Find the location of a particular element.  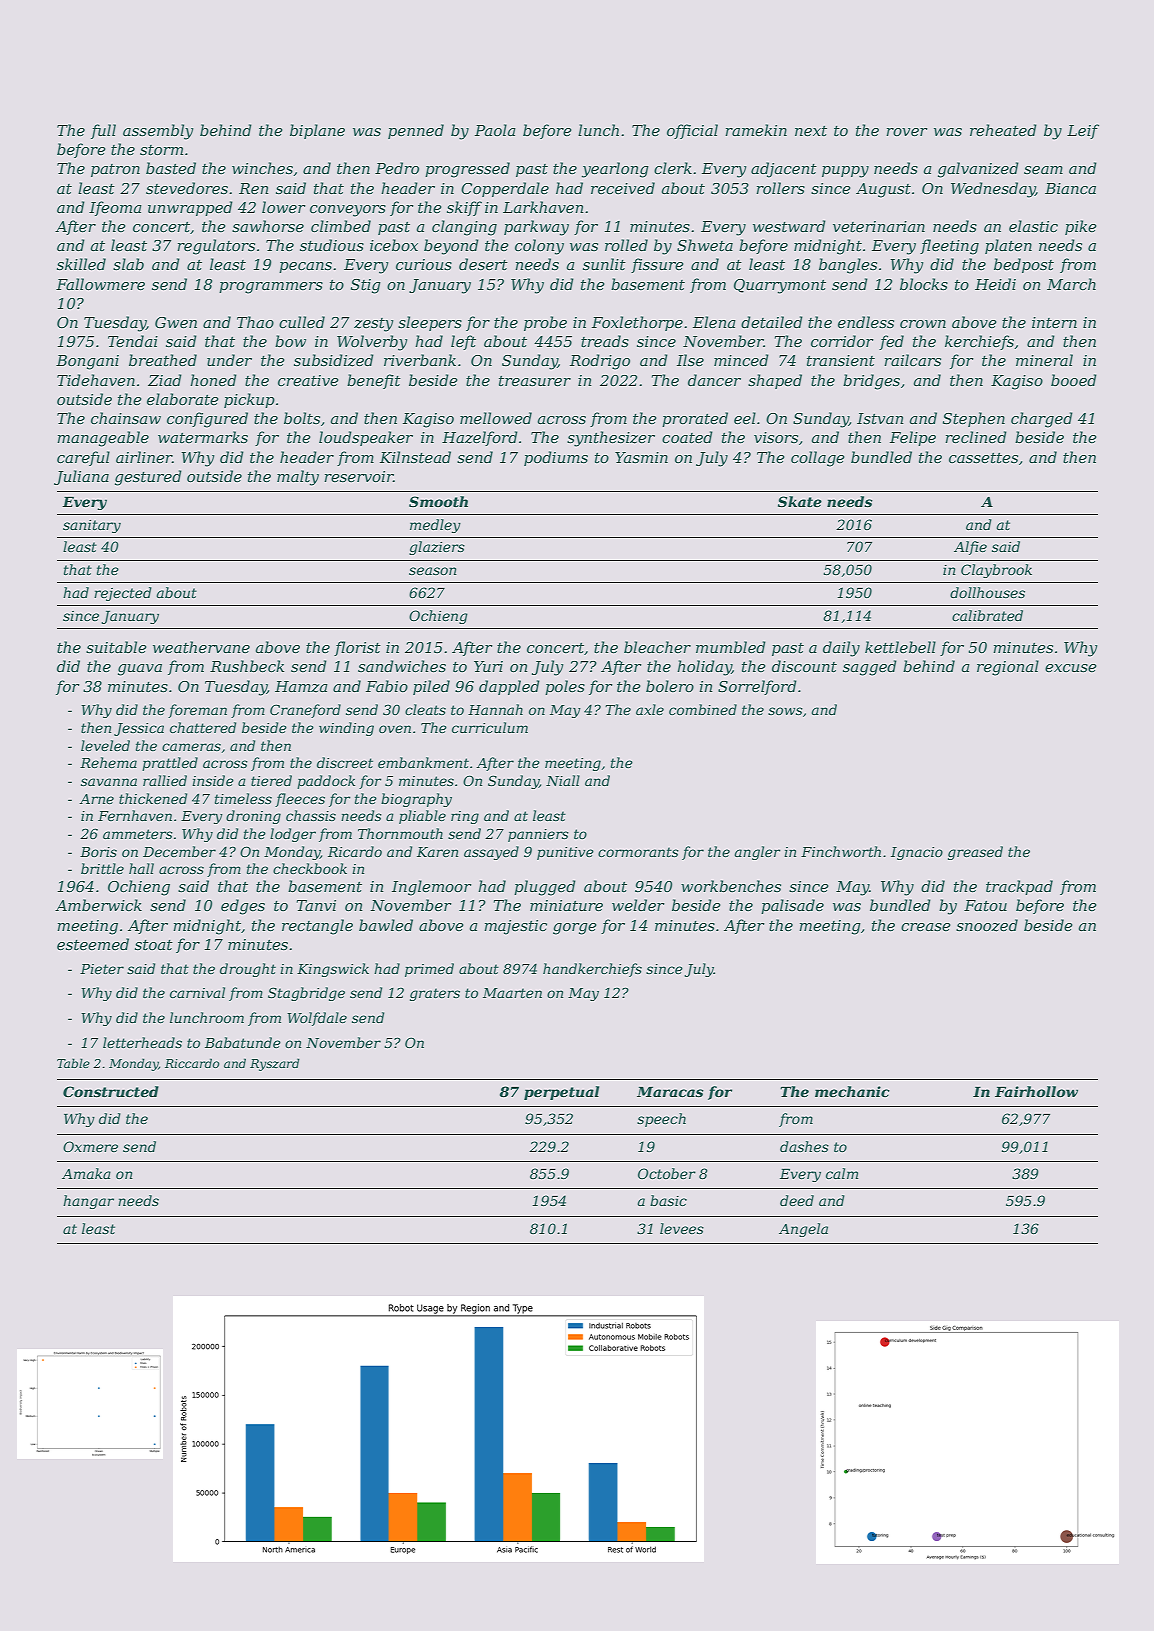

perpetual is located at coordinates (561, 1093).
